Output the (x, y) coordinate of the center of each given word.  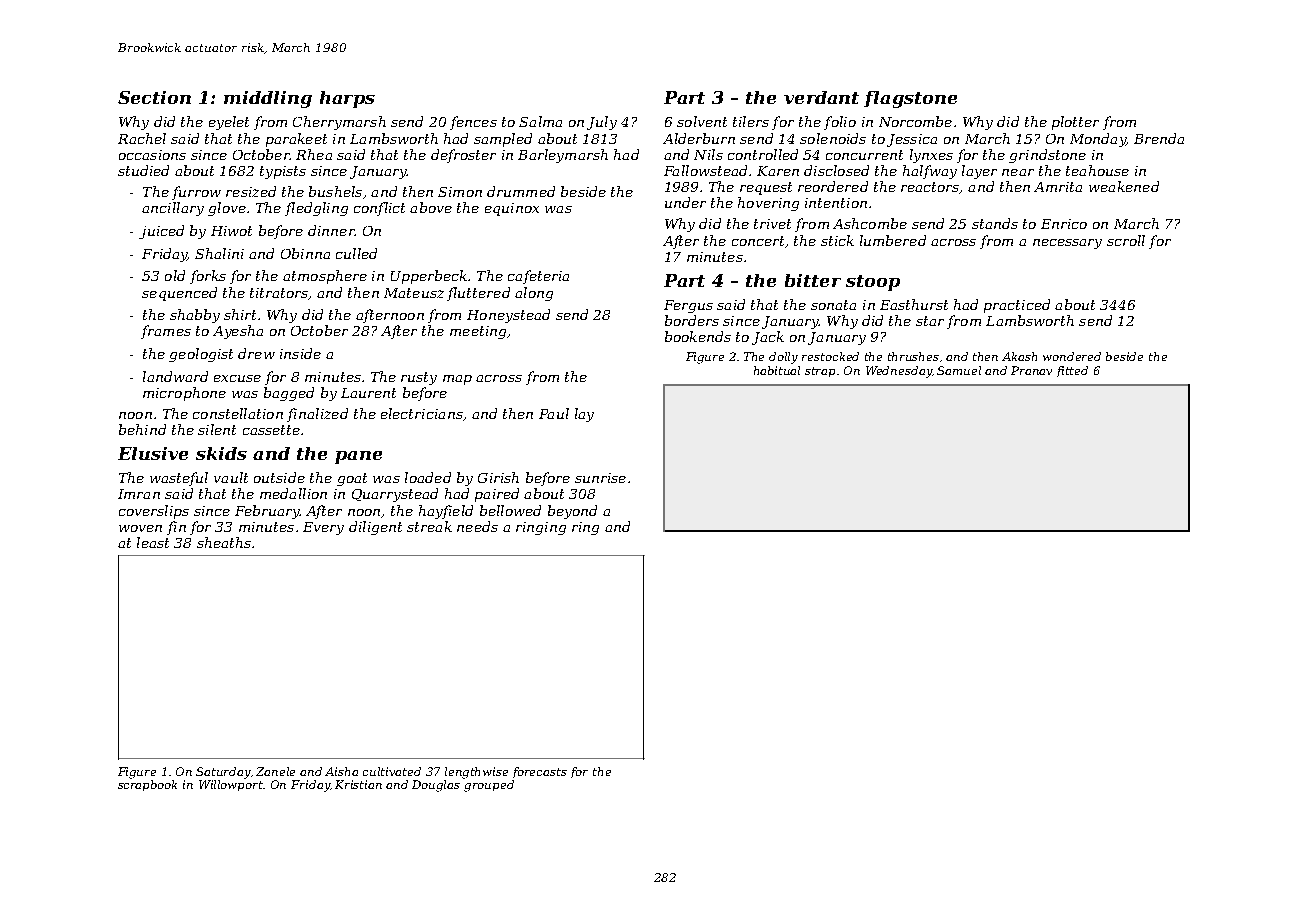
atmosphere (325, 277)
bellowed (510, 510)
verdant (821, 97)
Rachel (142, 138)
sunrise (600, 478)
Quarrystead (395, 495)
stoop (873, 283)
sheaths (224, 542)
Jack (768, 338)
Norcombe (915, 121)
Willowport (231, 785)
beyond (572, 512)
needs (477, 526)
